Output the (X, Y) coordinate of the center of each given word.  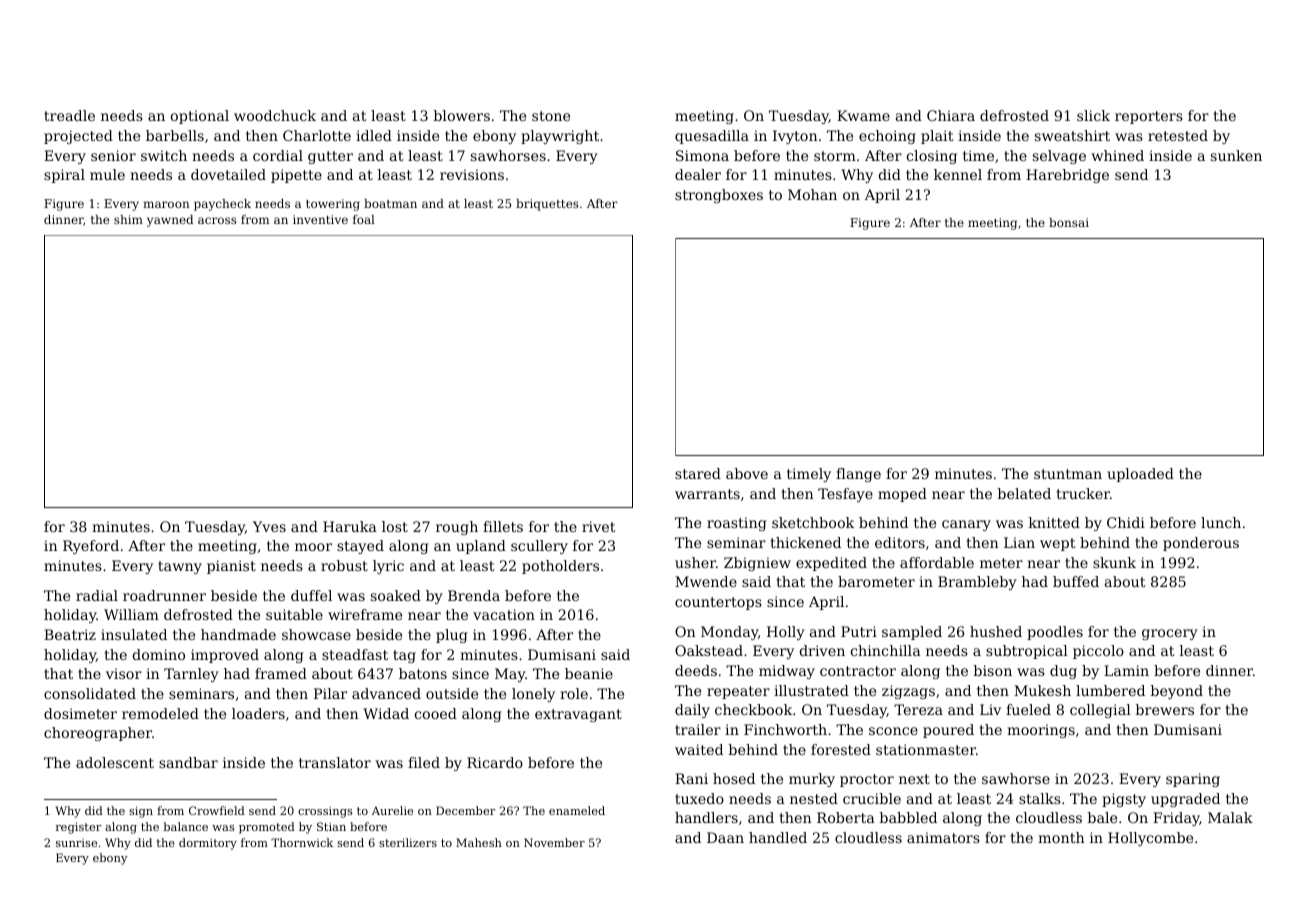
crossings (325, 812)
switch (164, 155)
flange (858, 475)
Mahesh (479, 842)
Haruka (350, 526)
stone (551, 116)
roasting (736, 524)
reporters (1149, 117)
